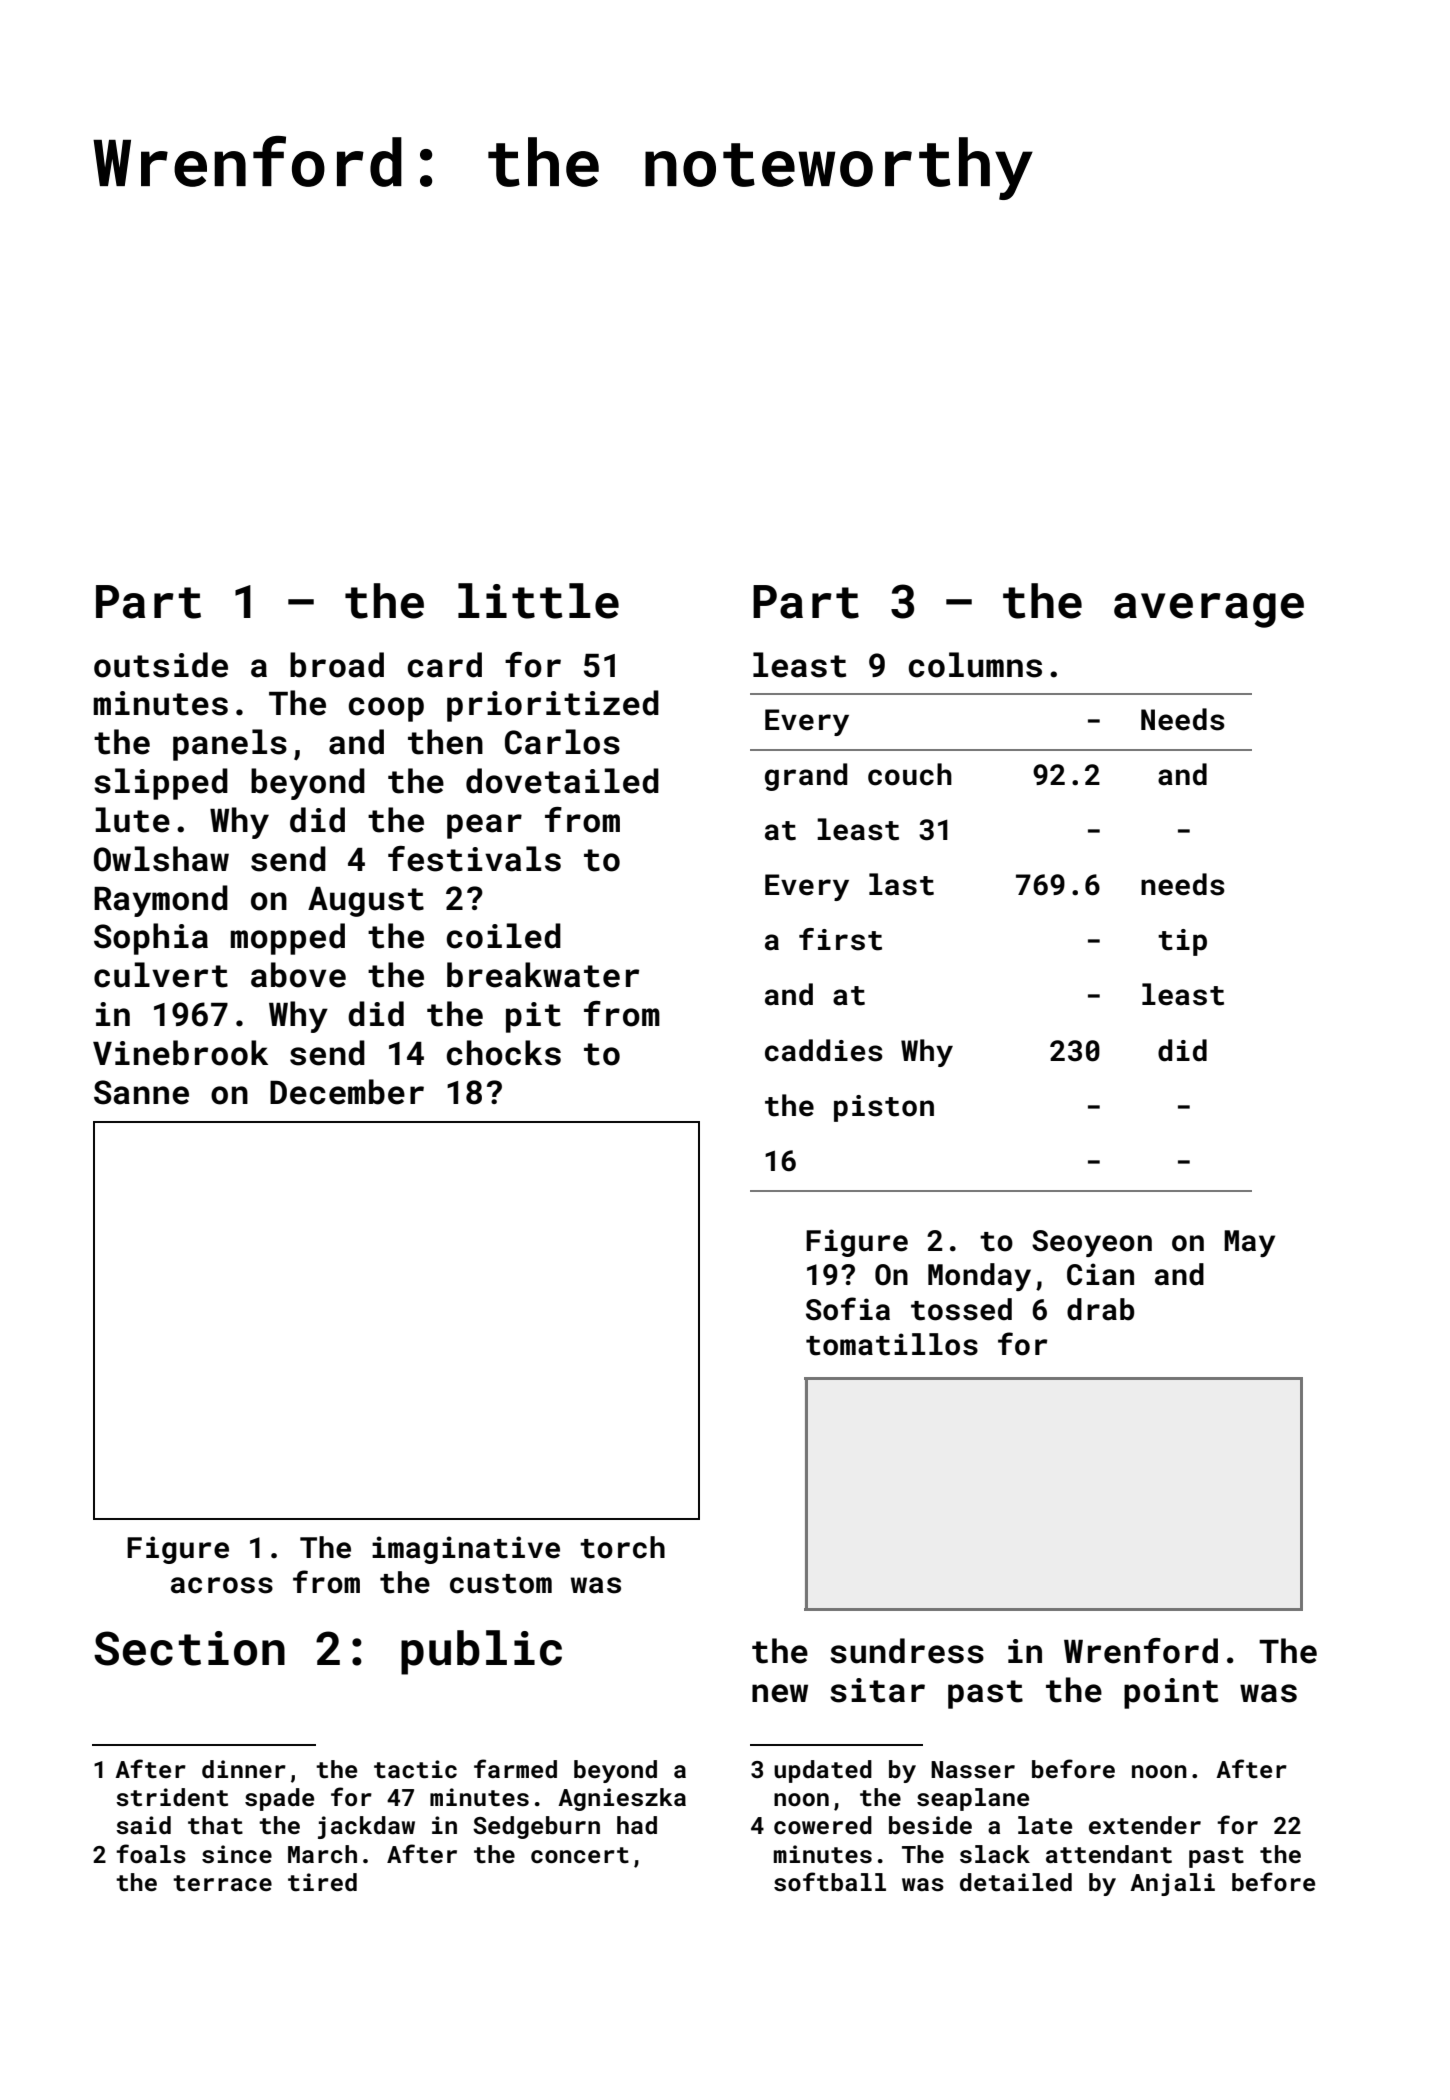  I want to click on breakwater, so click(543, 975).
